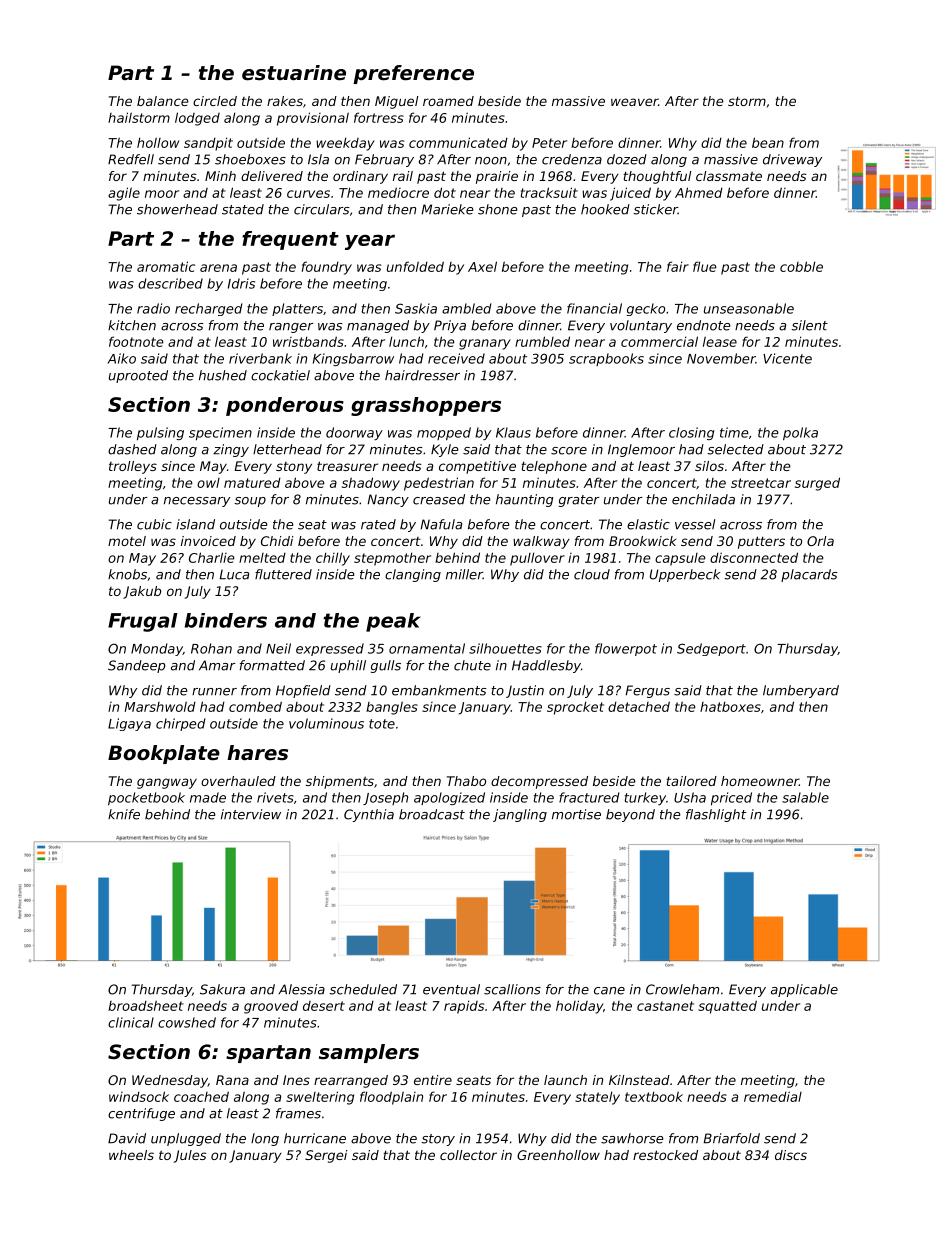 This image has width=952, height=1233. I want to click on overhauled, so click(238, 781).
